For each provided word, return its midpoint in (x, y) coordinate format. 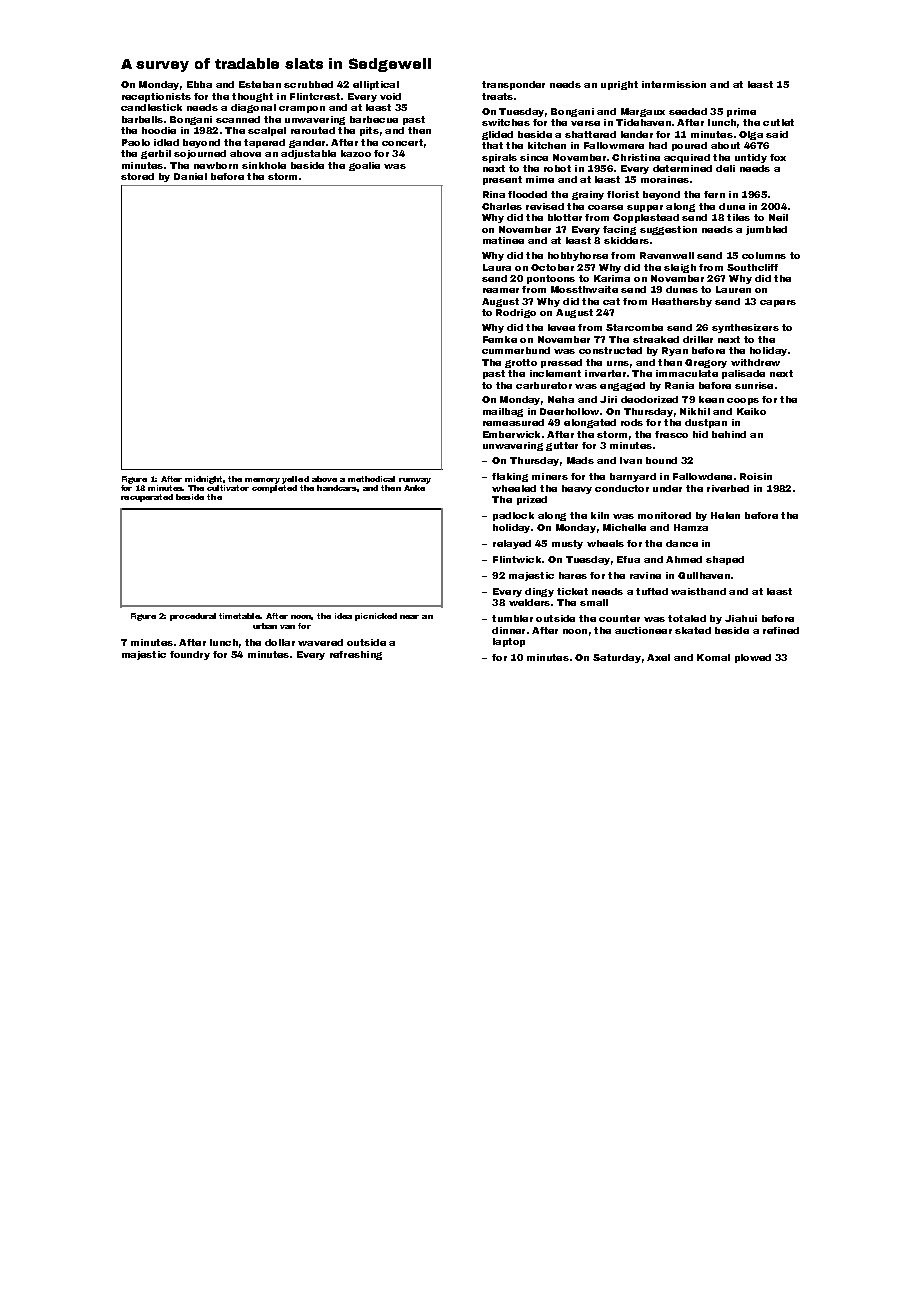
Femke (500, 339)
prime (741, 112)
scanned (238, 119)
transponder (513, 85)
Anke (414, 488)
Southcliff (752, 267)
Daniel (190, 176)
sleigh (680, 268)
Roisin (756, 476)
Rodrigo (516, 313)
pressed (561, 363)
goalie (364, 166)
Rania (679, 385)
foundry (190, 655)
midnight (204, 480)
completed (274, 489)
